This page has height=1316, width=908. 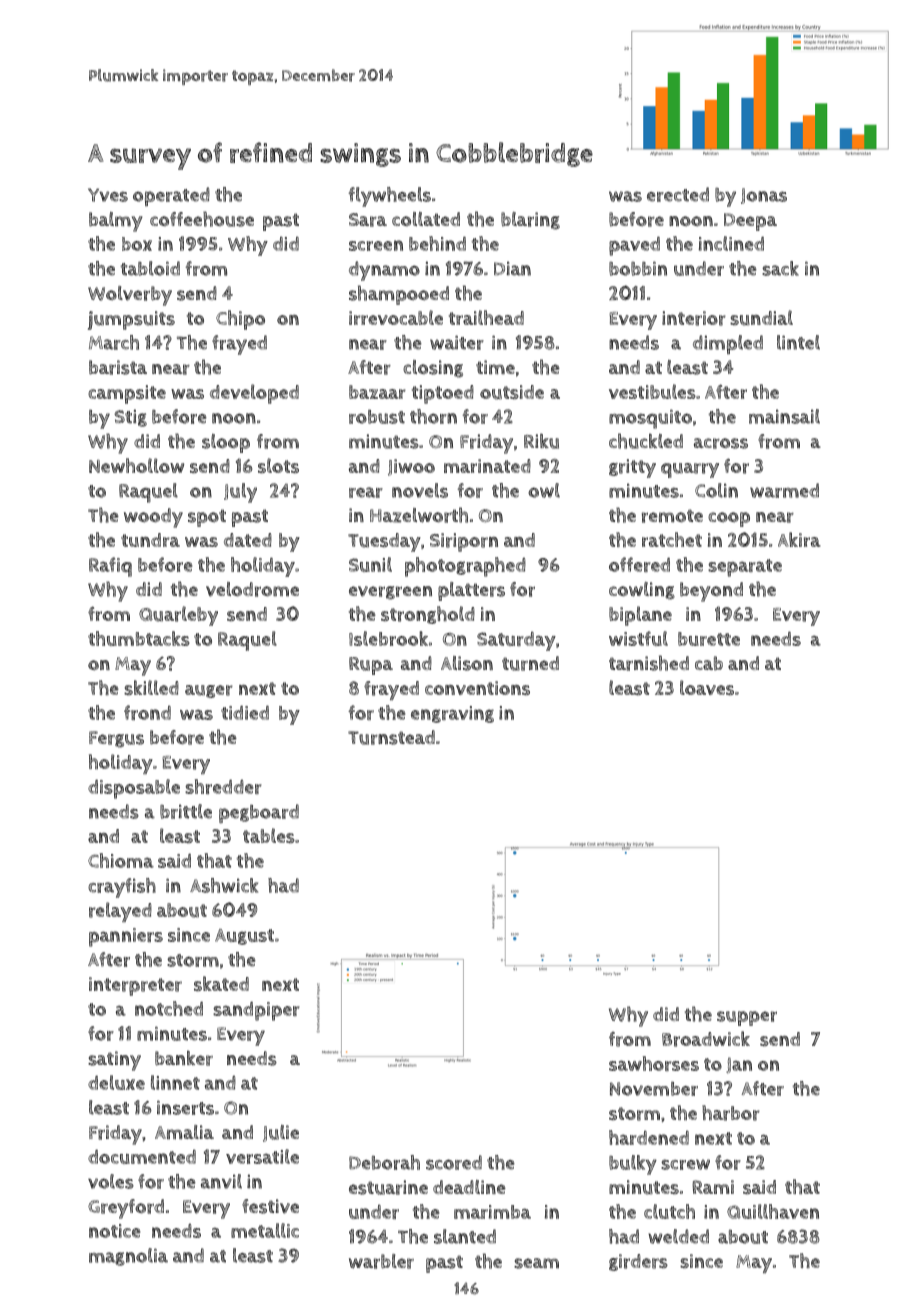 I want to click on hardened, so click(x=649, y=1137).
